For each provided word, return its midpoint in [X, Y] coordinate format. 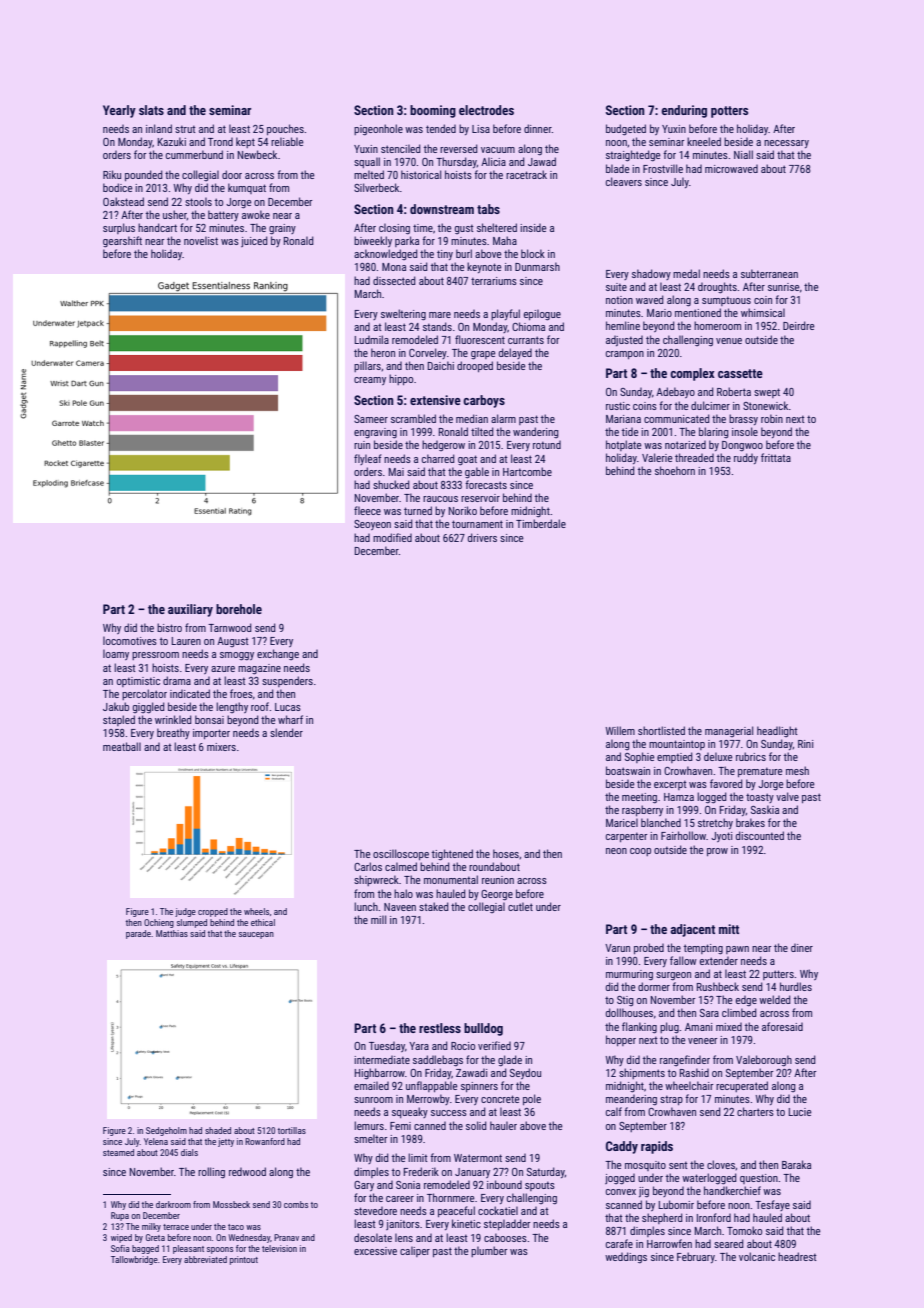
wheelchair [689, 1085]
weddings [626, 1258]
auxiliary [190, 610]
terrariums [494, 281]
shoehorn [675, 470]
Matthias [172, 933]
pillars [367, 366]
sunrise [784, 287]
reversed [459, 148]
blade [618, 168]
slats [151, 110]
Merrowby [428, 1099]
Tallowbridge [134, 1260]
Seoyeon [372, 525]
